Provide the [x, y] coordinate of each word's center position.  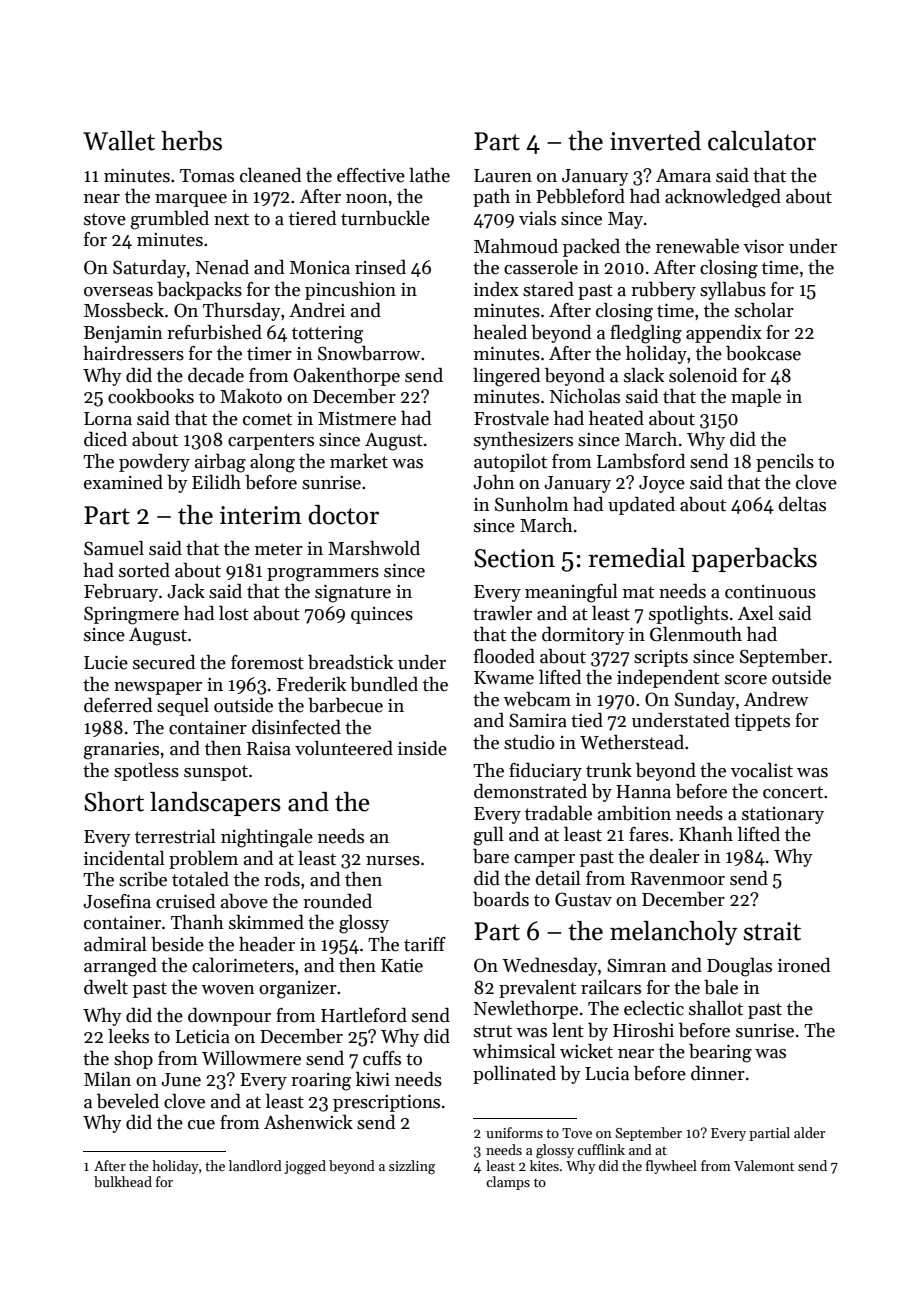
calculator [762, 141]
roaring [321, 1082]
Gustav [583, 899]
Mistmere [357, 419]
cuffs [382, 1058]
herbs [191, 141]
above [244, 901]
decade [216, 375]
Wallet [119, 141]
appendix [724, 334]
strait [772, 931]
